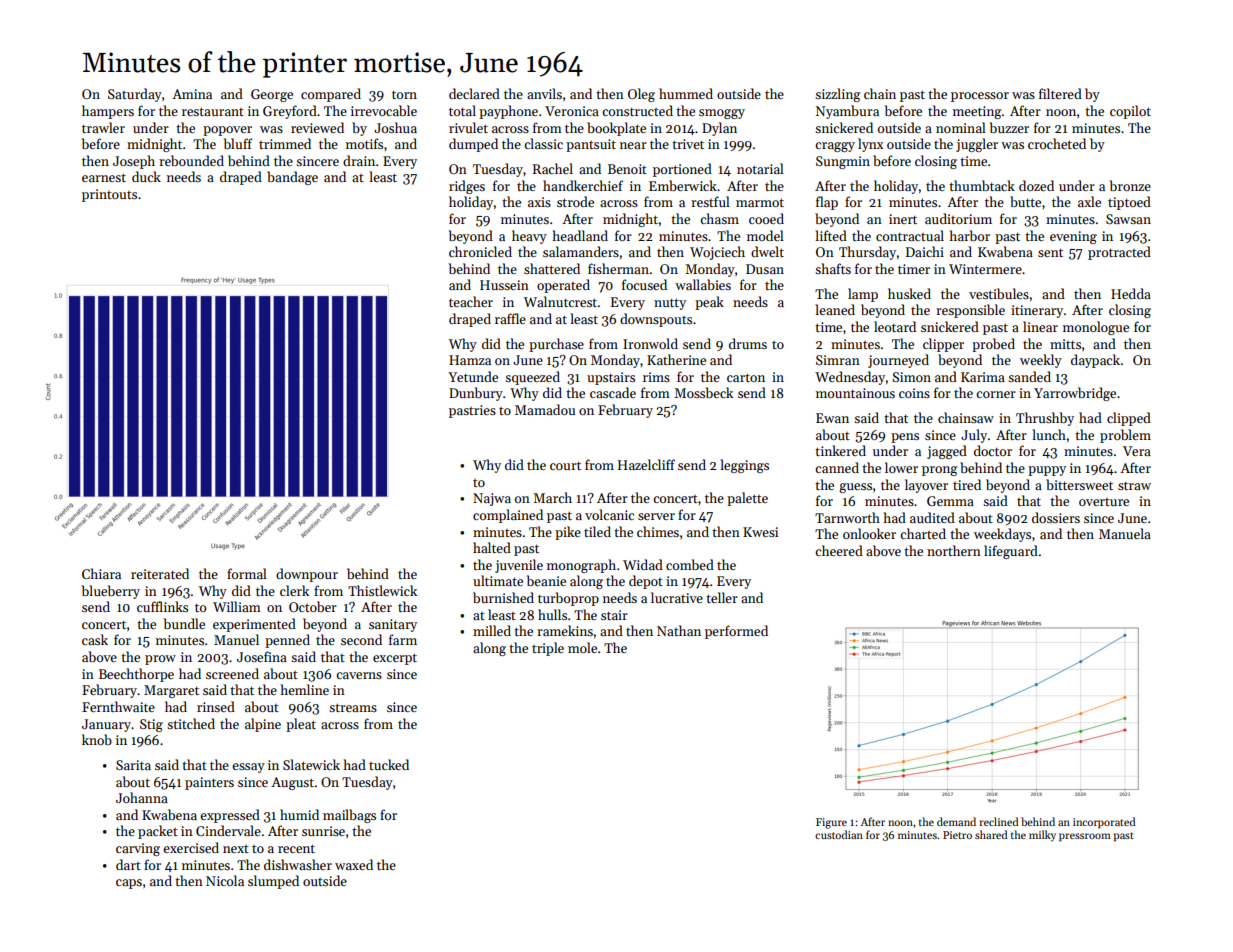  What do you see at coordinates (129, 884) in the screenshot?
I see `caps` at bounding box center [129, 884].
